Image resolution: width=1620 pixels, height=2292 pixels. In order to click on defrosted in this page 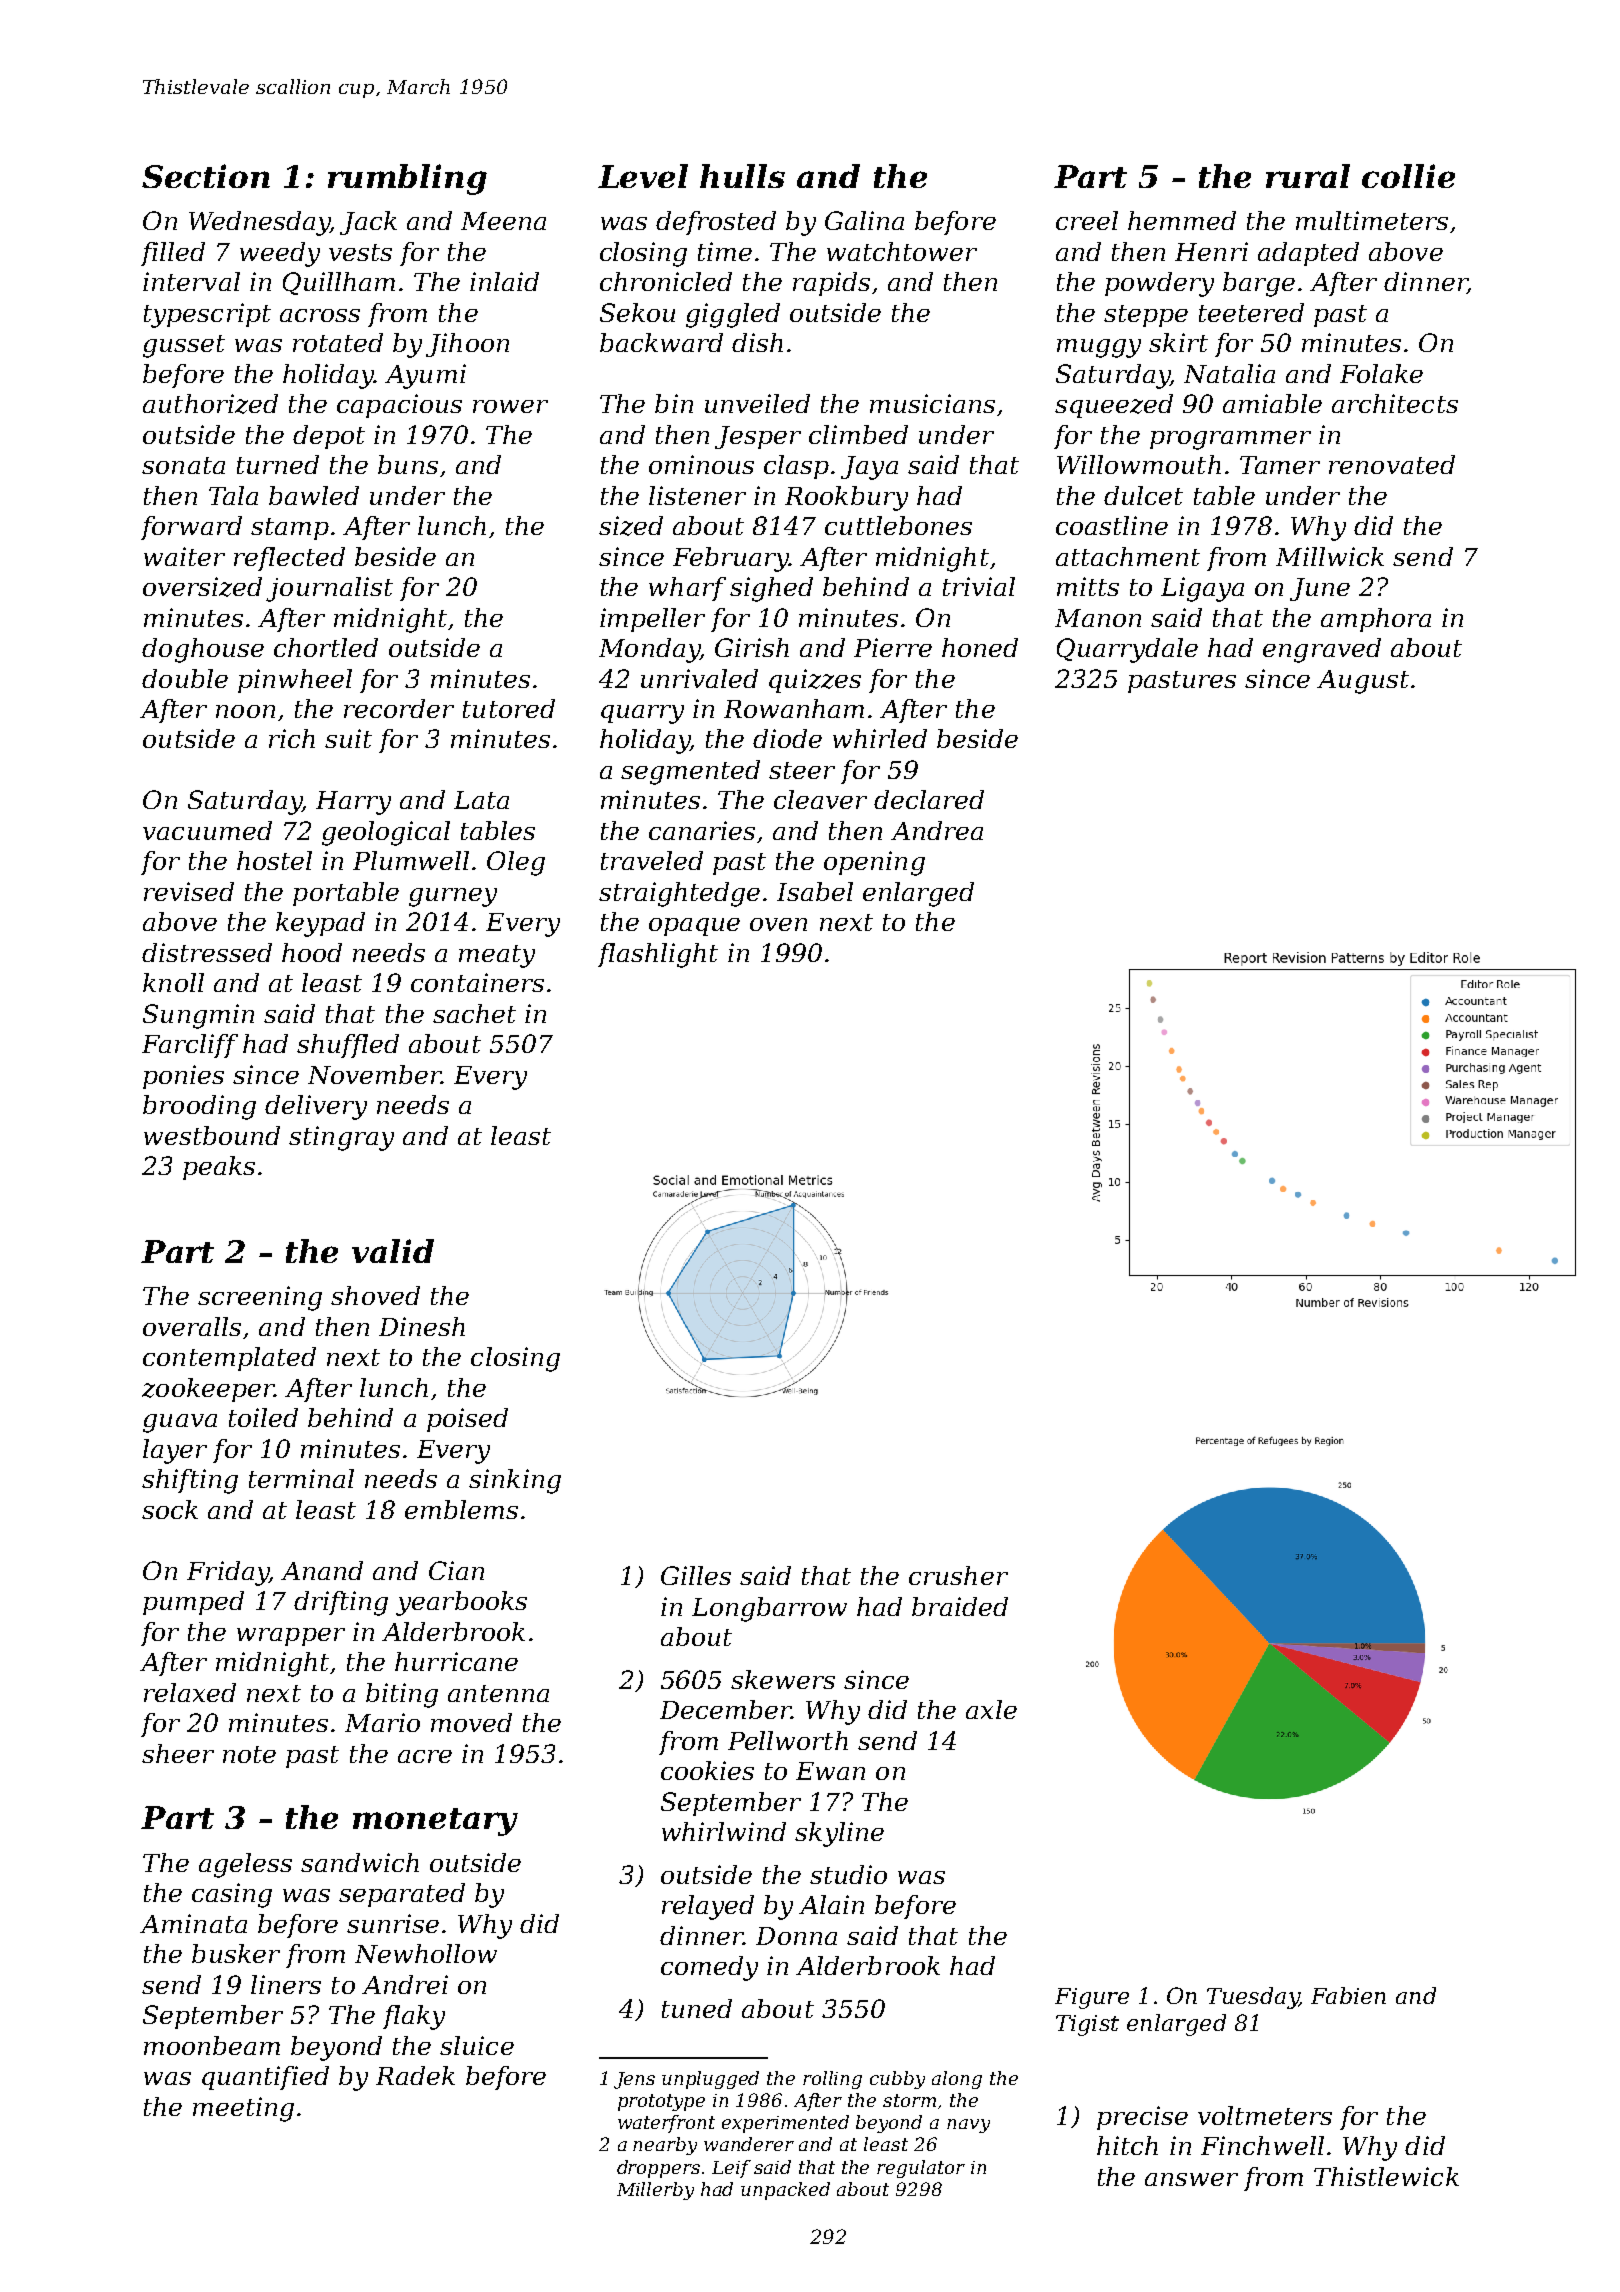, I will do `click(716, 223)`.
